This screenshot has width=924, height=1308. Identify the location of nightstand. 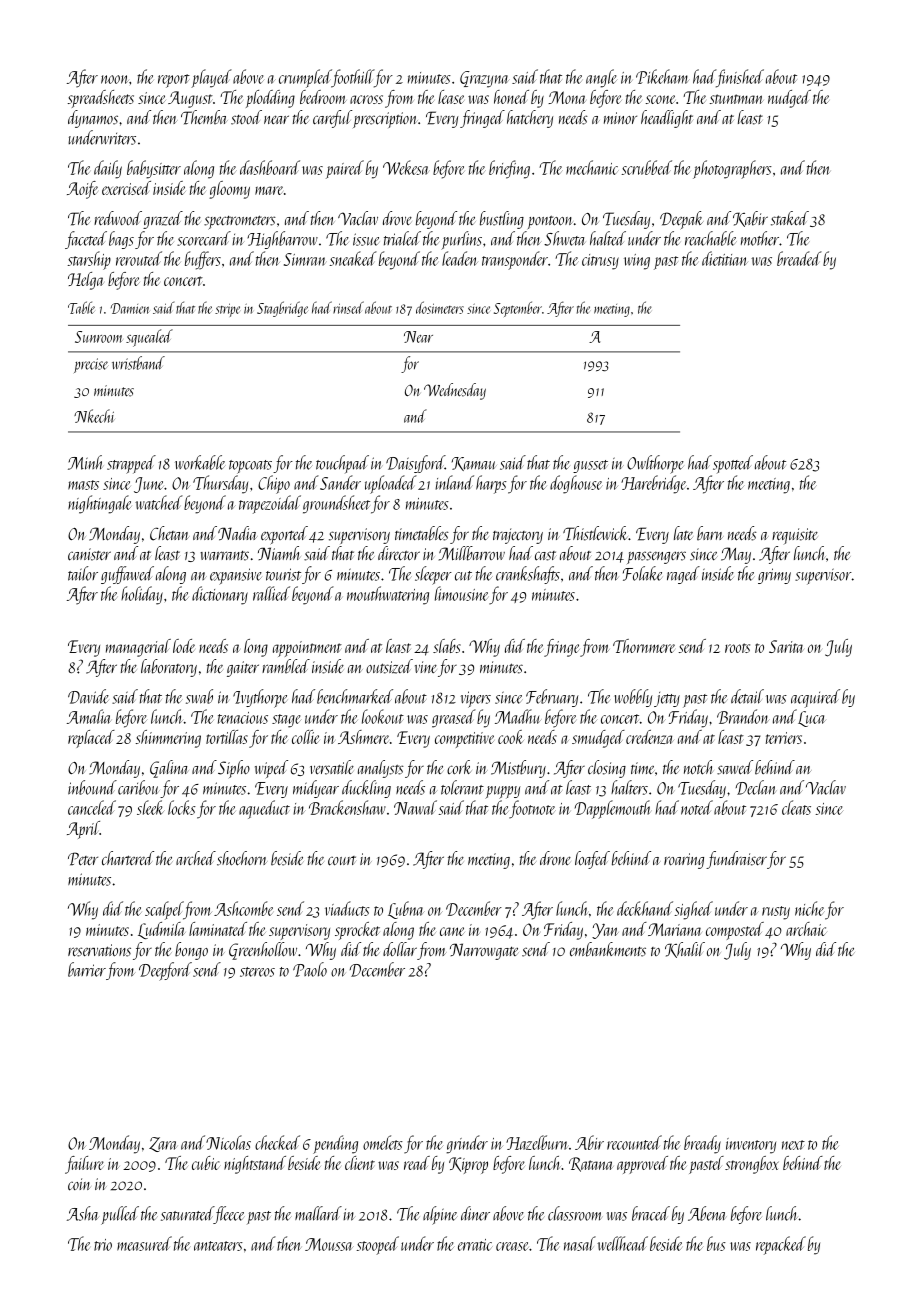
(255, 1165).
